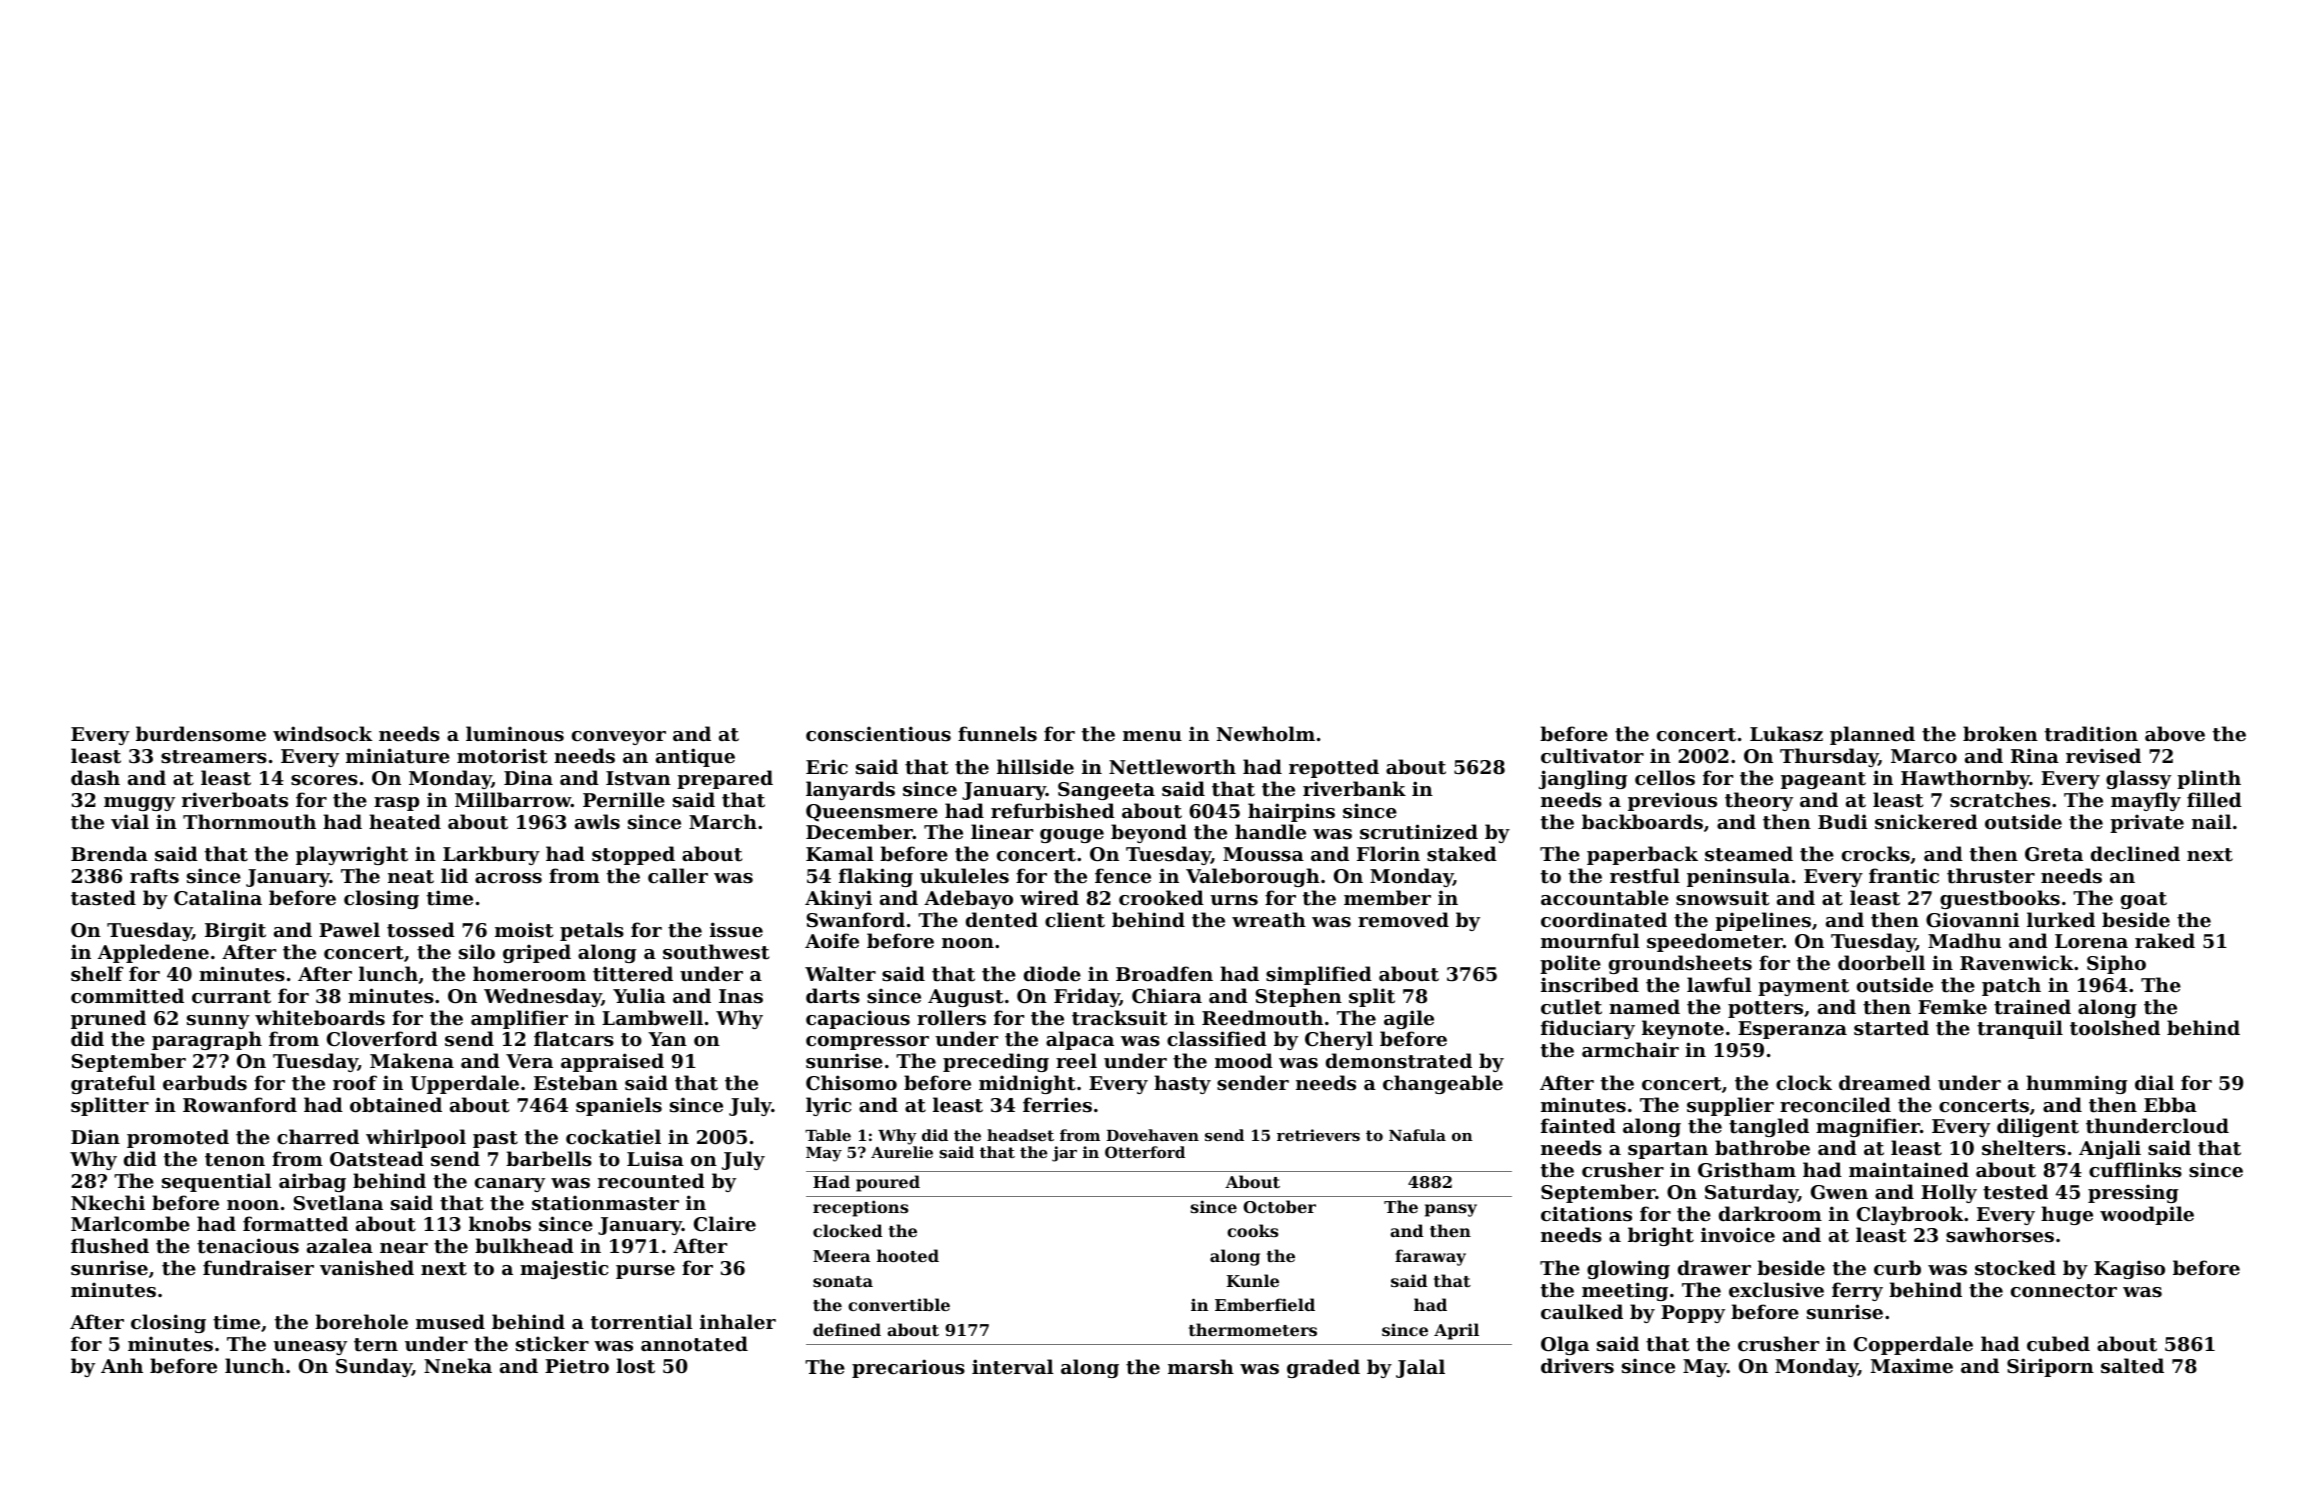  Describe the element at coordinates (108, 1019) in the screenshot. I see `pruned` at that location.
